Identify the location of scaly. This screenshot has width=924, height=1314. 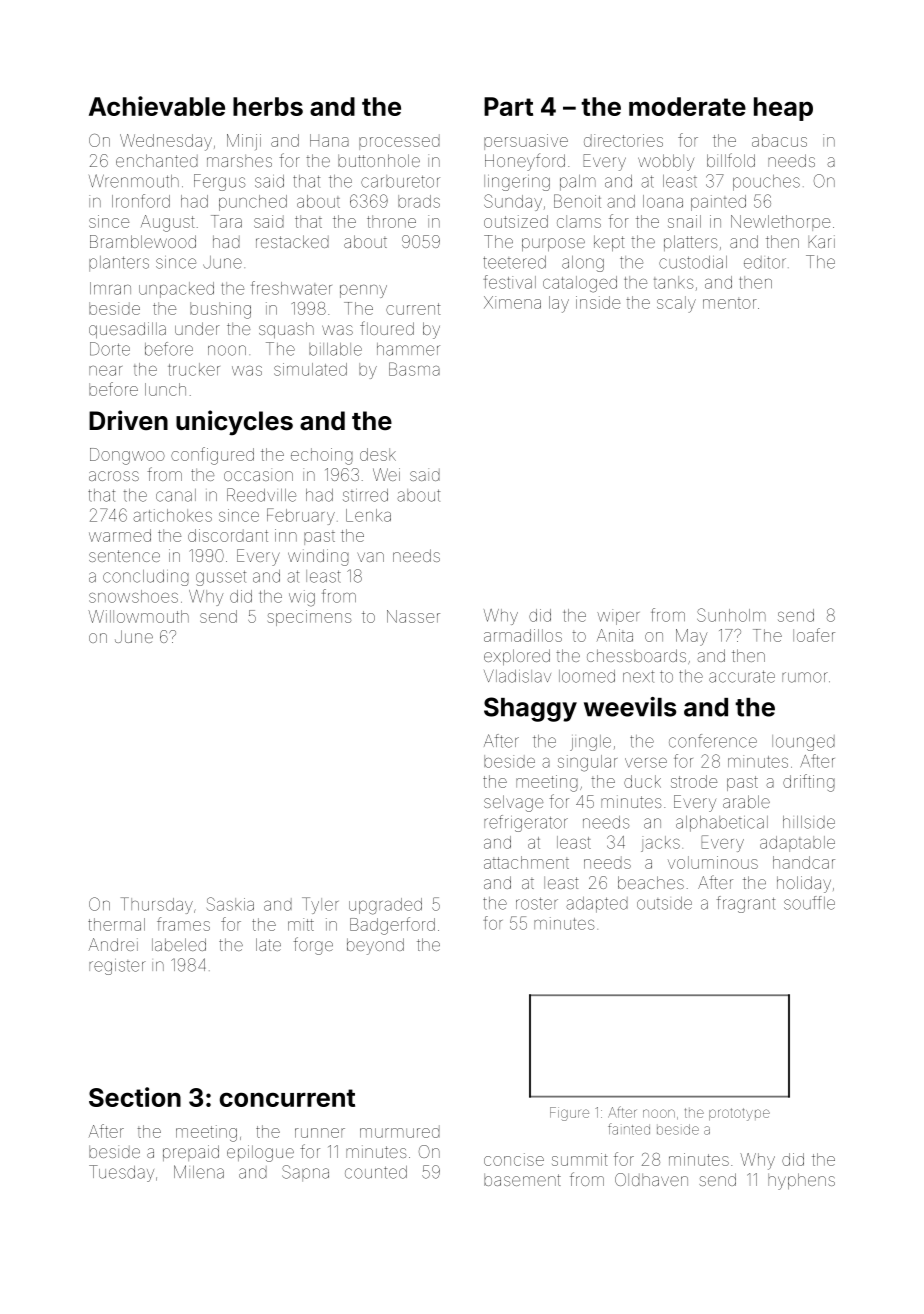
(676, 304).
